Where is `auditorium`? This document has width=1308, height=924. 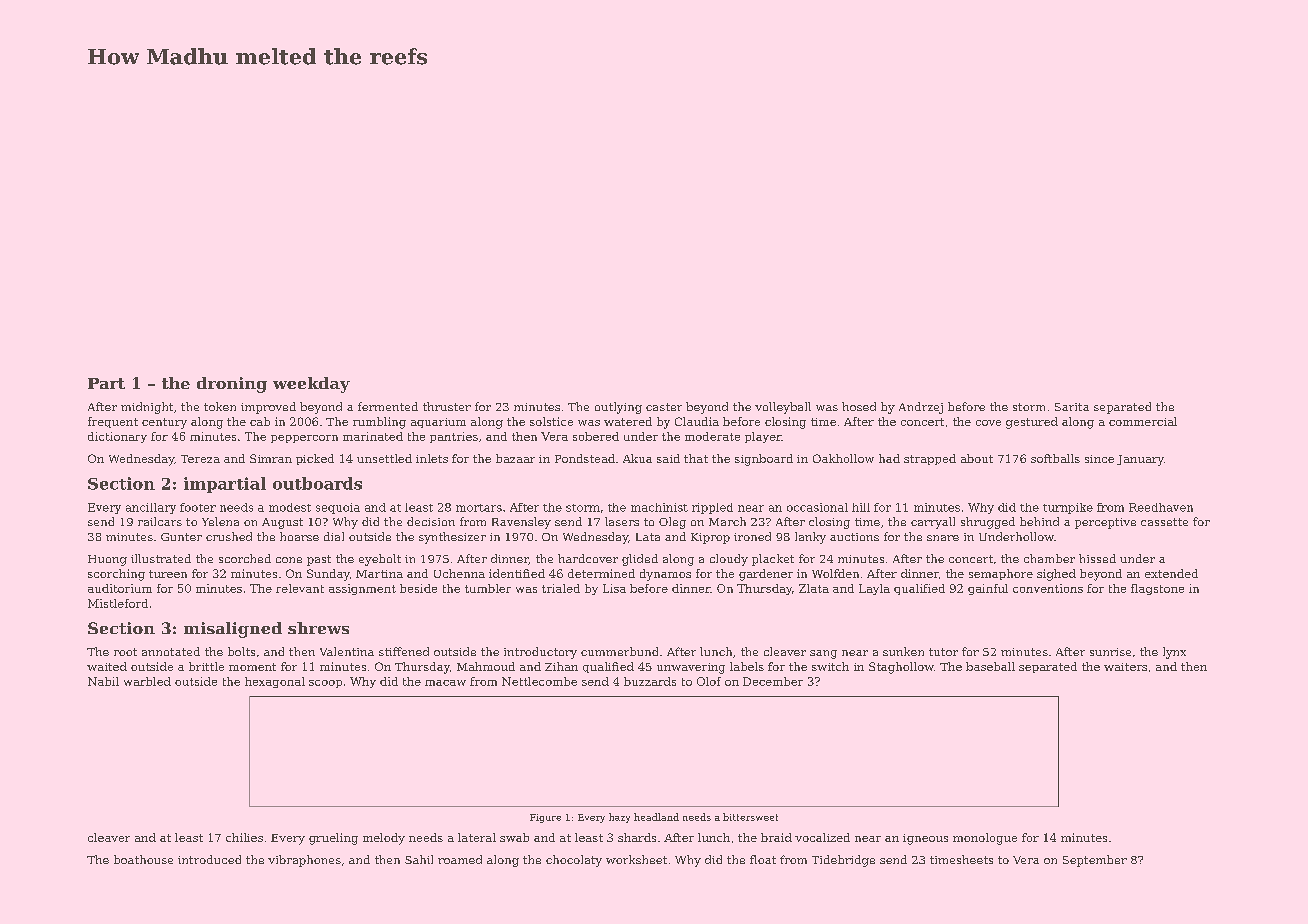 auditorium is located at coordinates (120, 588).
